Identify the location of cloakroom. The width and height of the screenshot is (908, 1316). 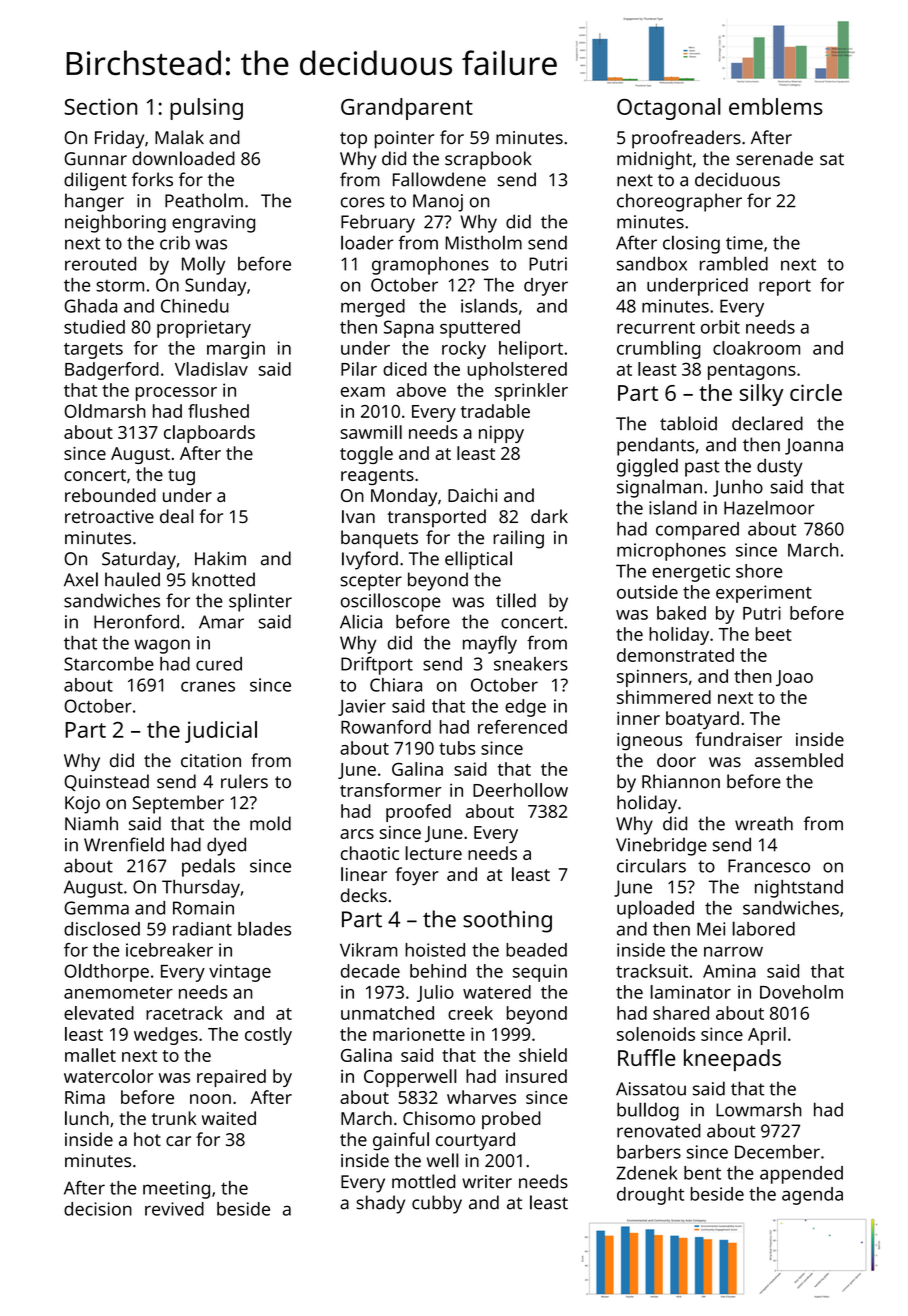
(756, 348).
